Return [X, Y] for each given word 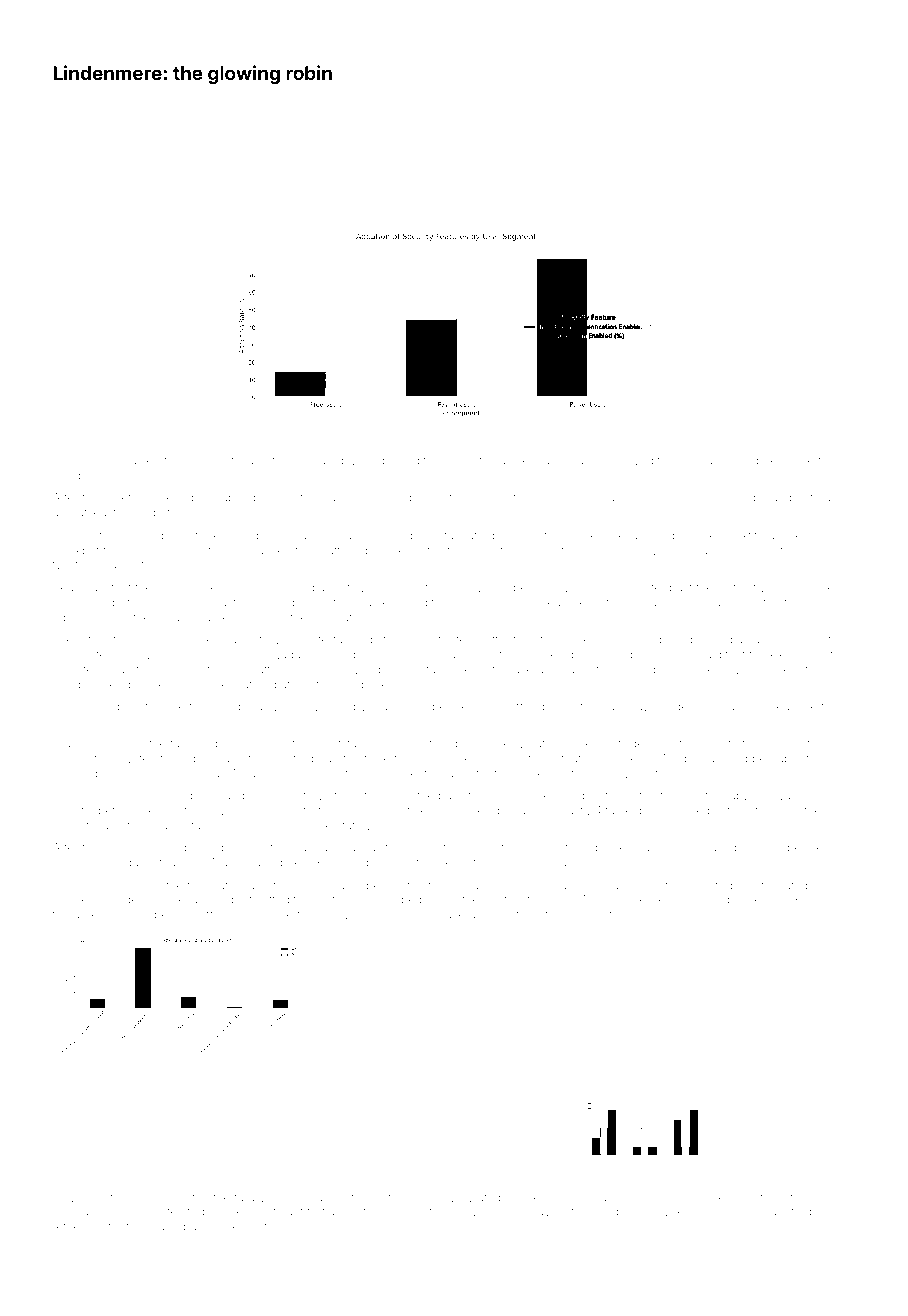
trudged [267, 1083]
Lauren [86, 914]
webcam [536, 460]
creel [387, 1082]
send [777, 899]
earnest [354, 1082]
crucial [697, 460]
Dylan [317, 462]
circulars [829, 899]
